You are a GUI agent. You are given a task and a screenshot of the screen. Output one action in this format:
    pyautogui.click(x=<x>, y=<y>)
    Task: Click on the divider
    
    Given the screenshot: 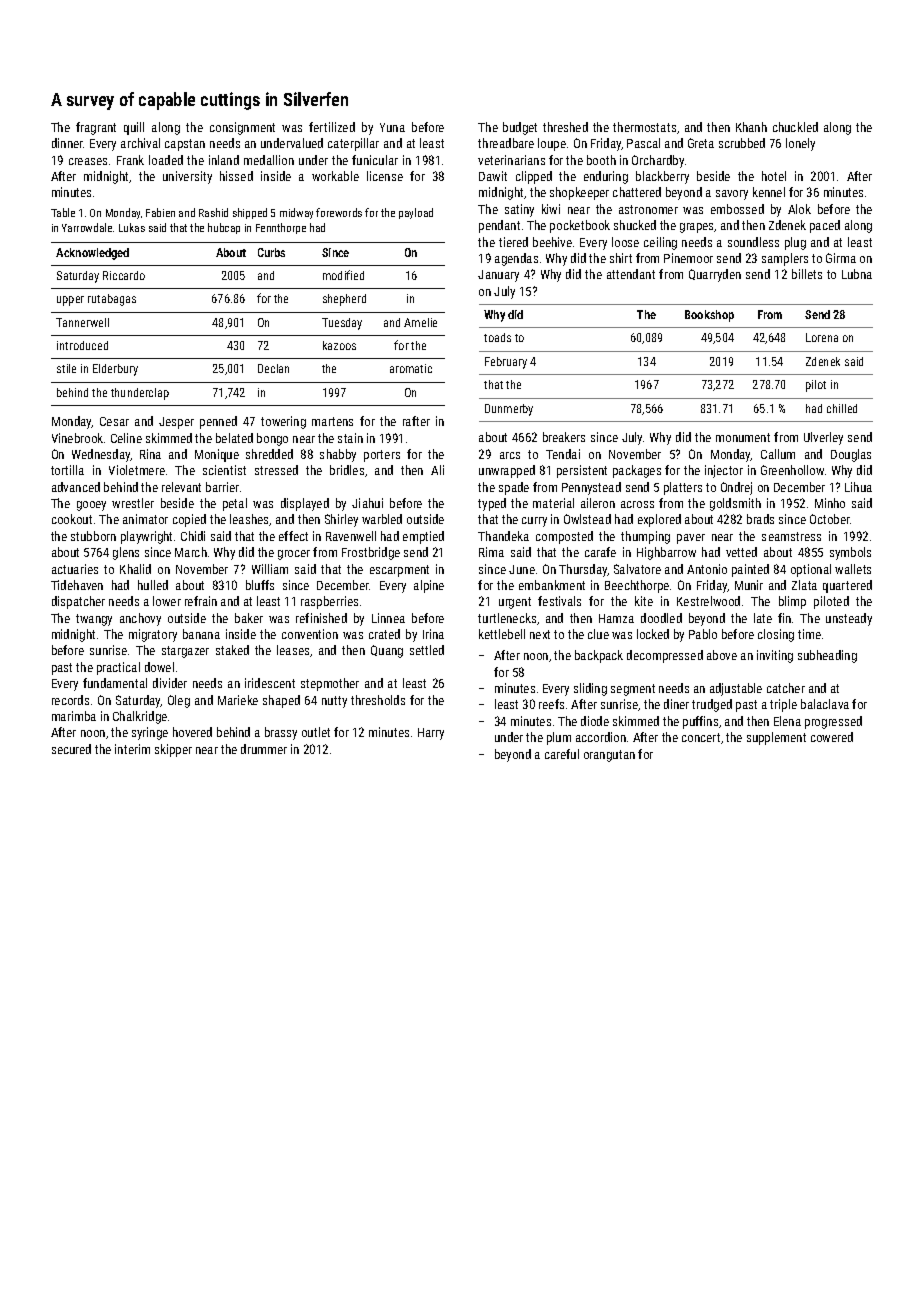 What is the action you would take?
    pyautogui.click(x=170, y=683)
